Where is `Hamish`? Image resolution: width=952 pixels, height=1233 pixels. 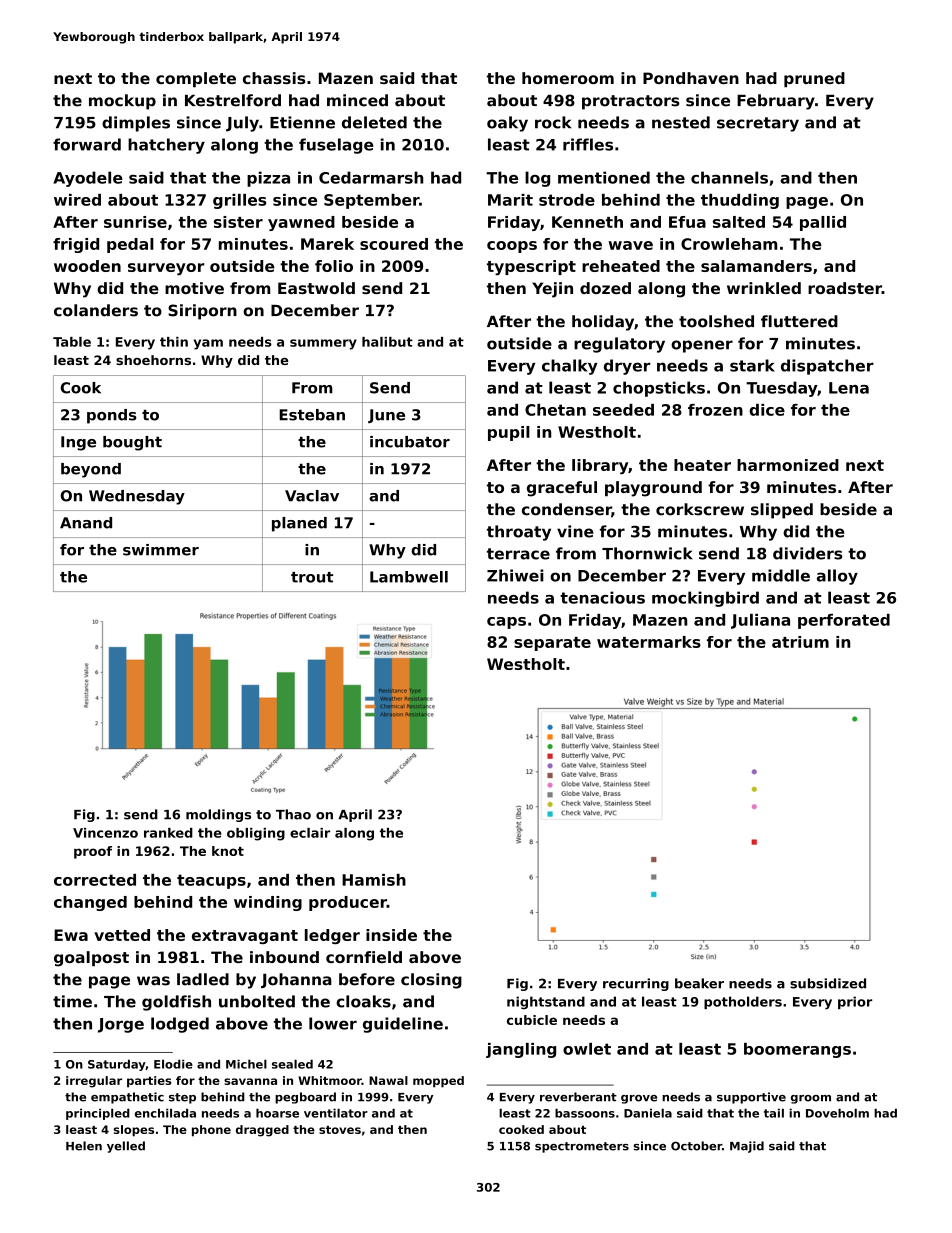 Hamish is located at coordinates (374, 880).
